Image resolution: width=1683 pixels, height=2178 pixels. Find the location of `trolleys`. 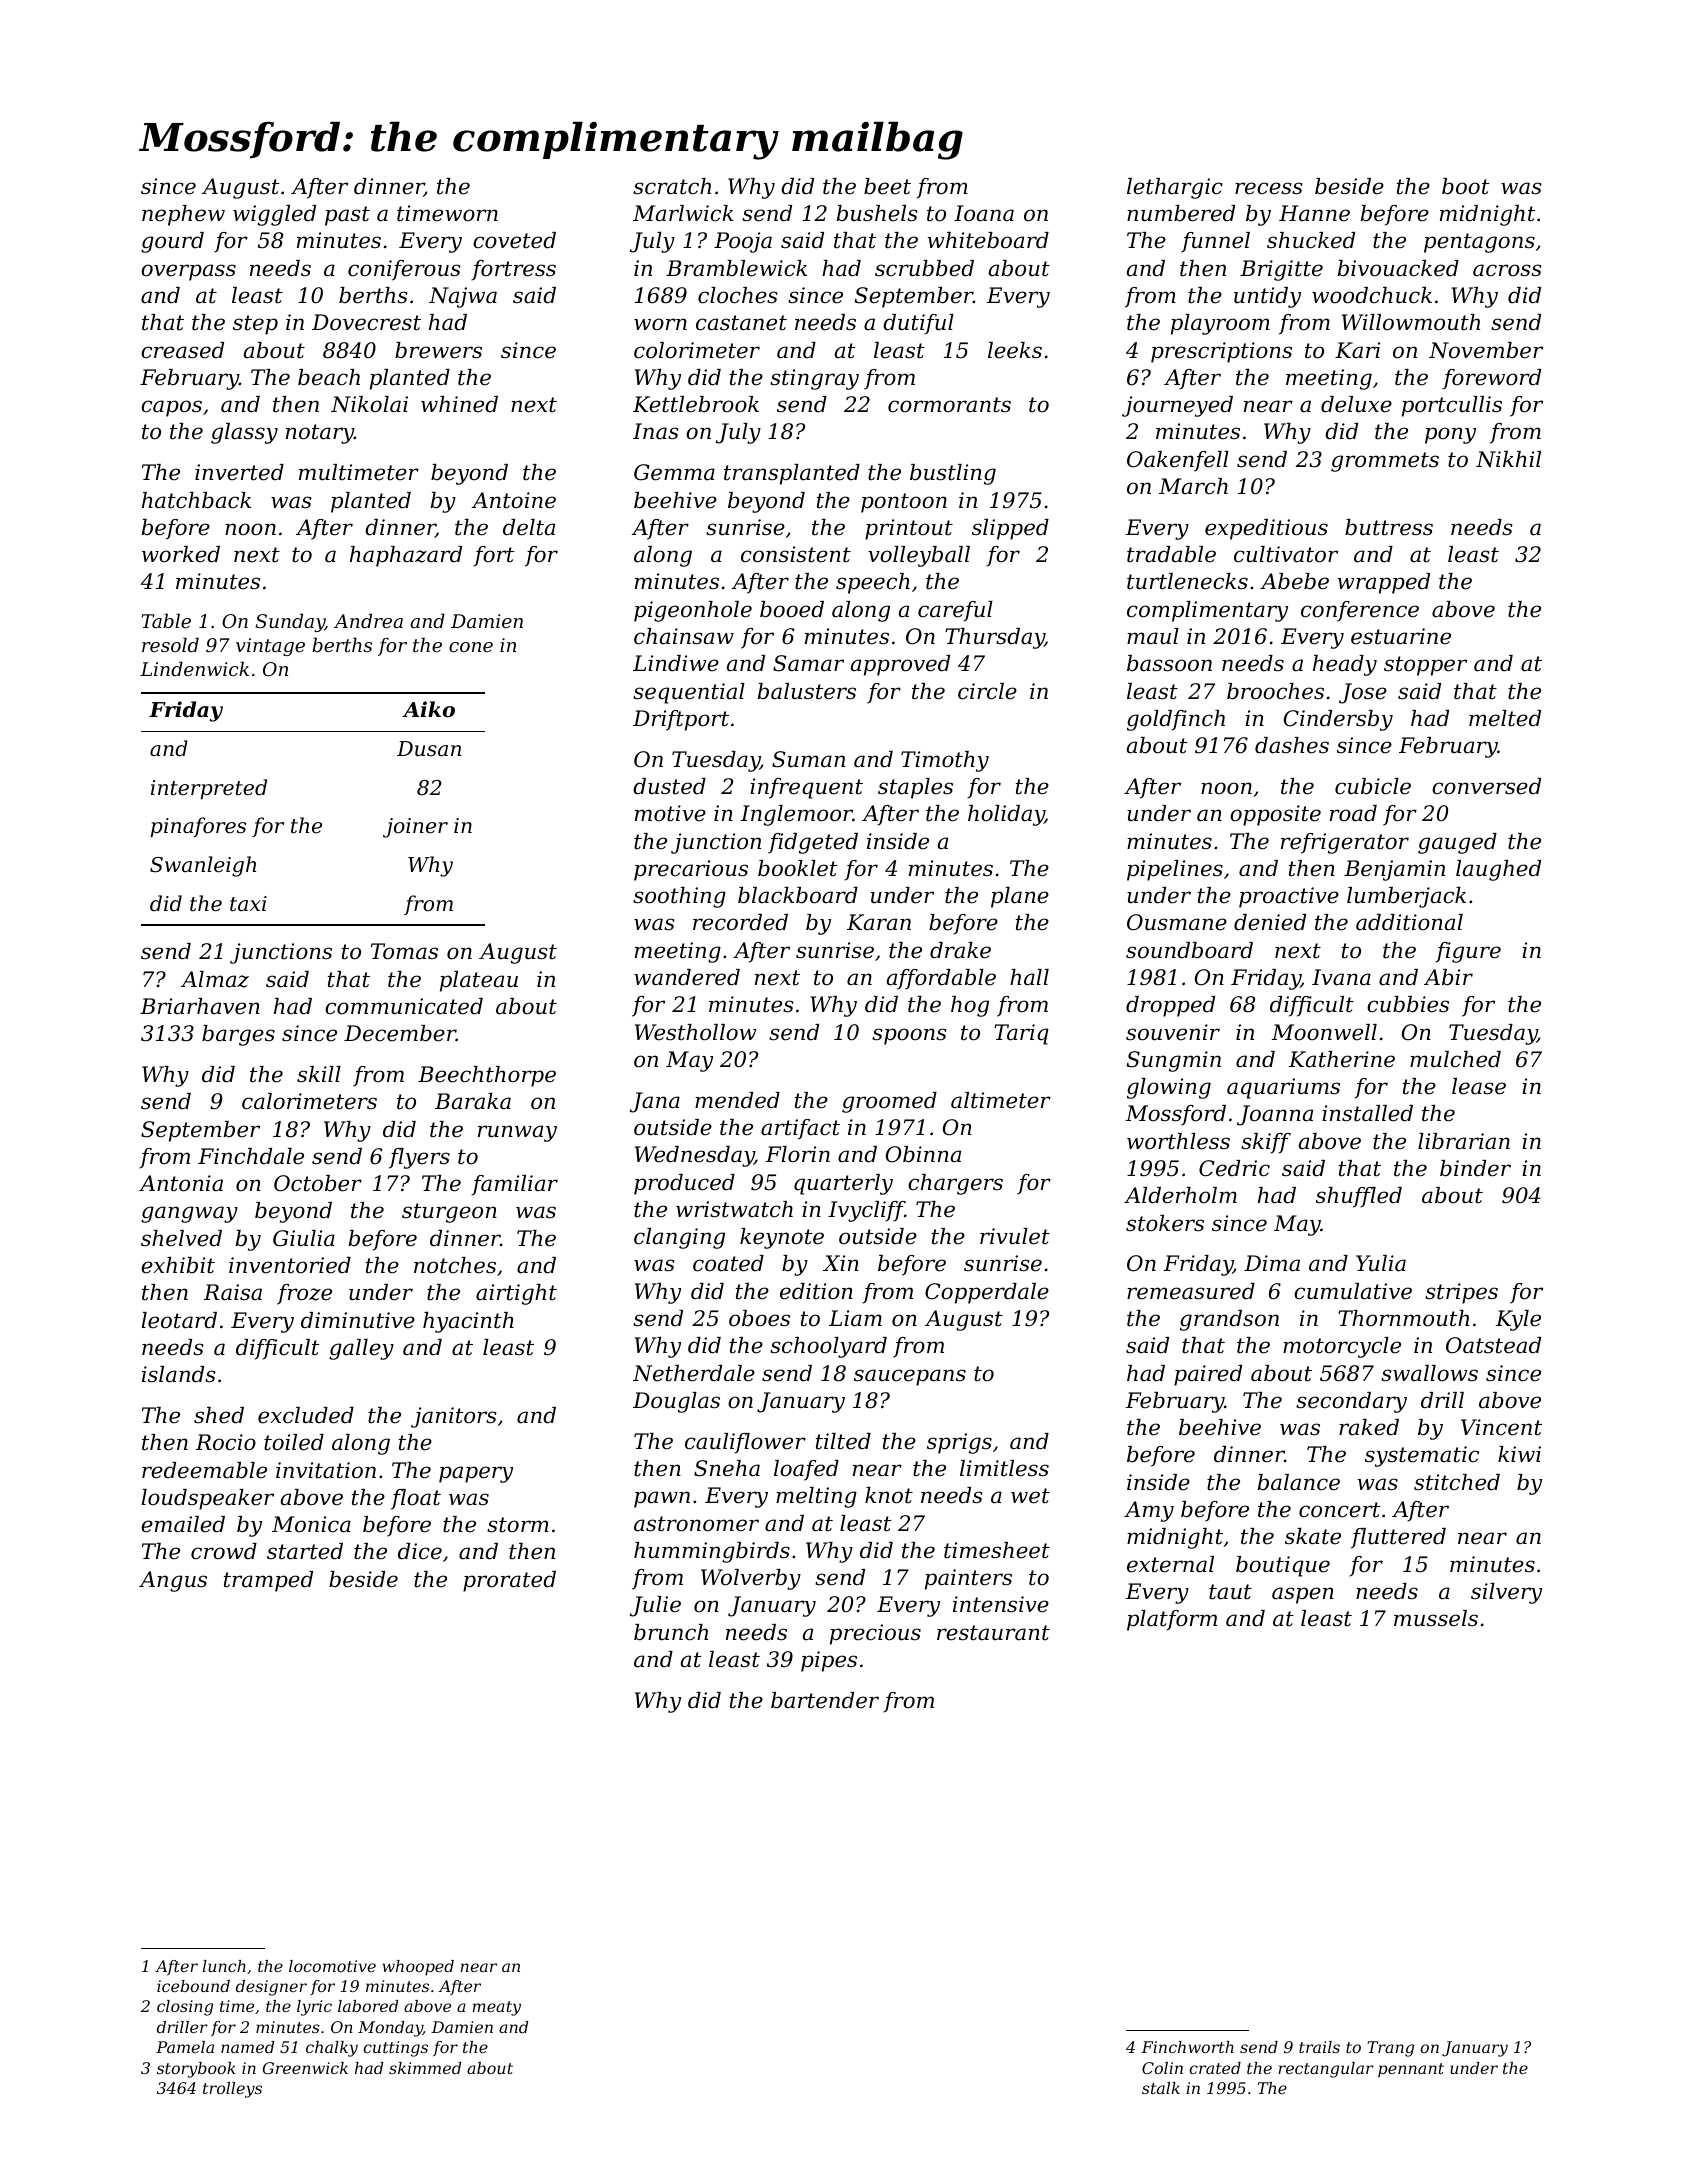

trolleys is located at coordinates (232, 2090).
